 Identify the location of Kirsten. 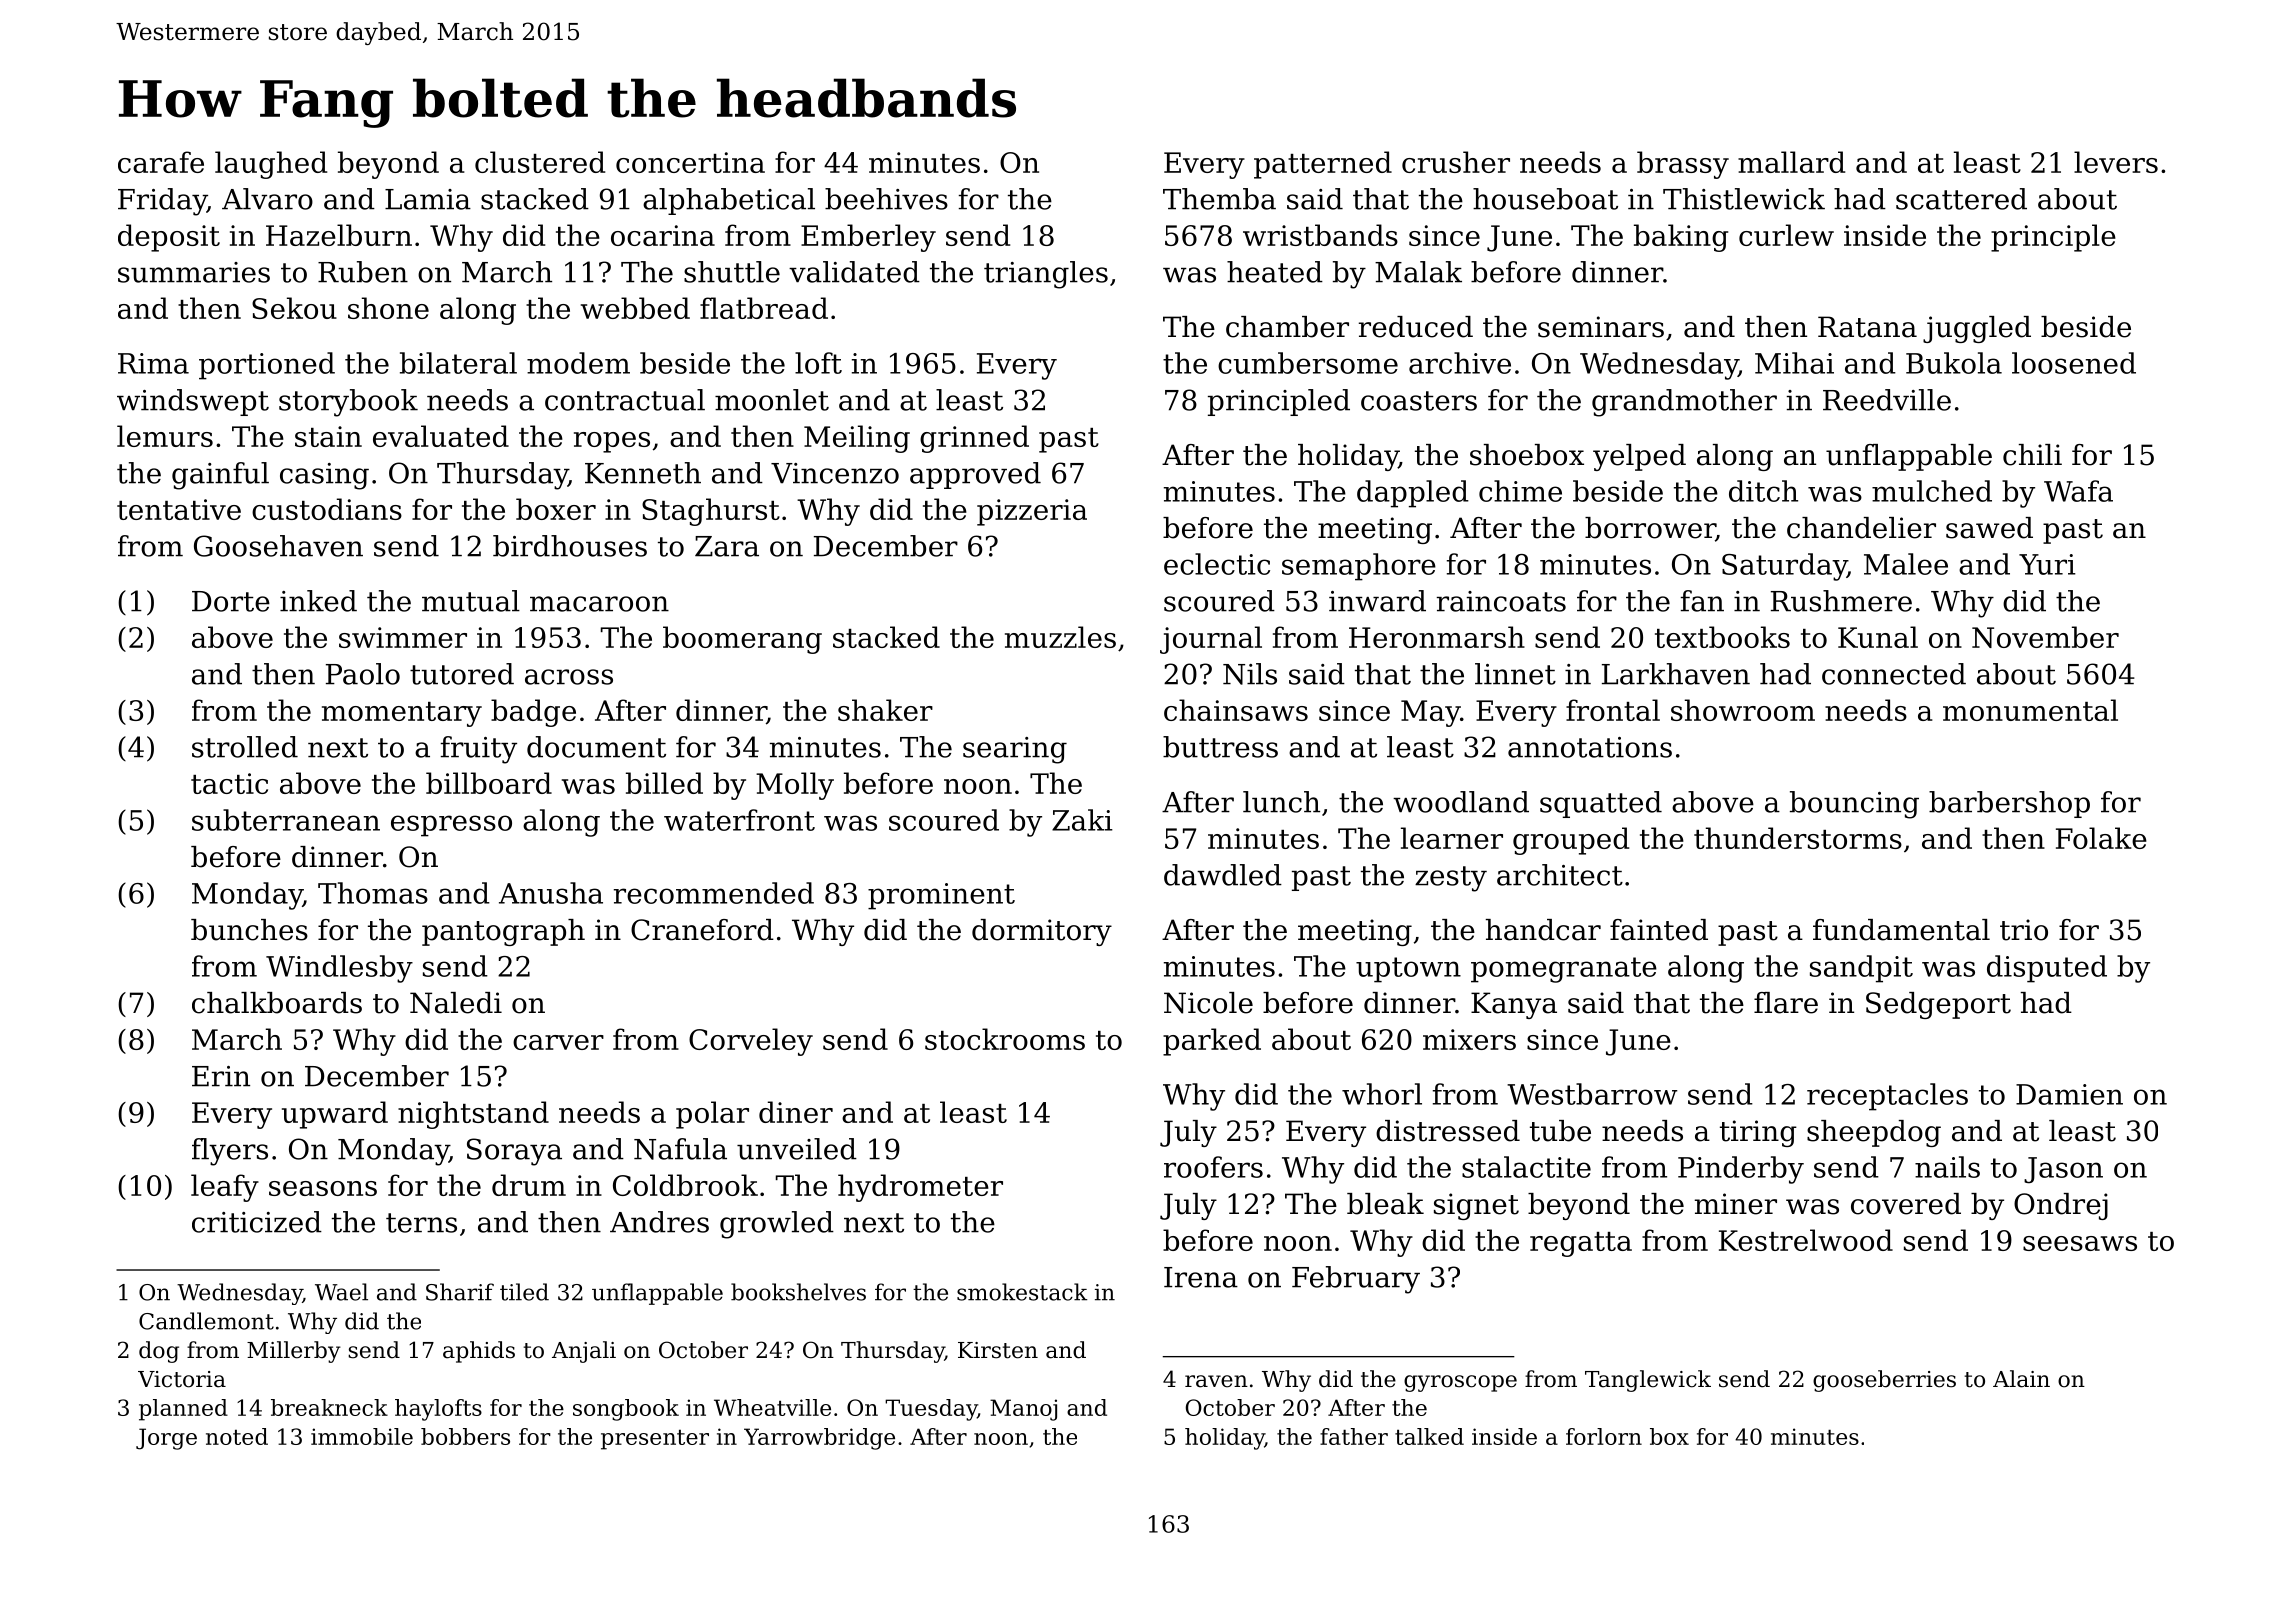
(998, 1350).
